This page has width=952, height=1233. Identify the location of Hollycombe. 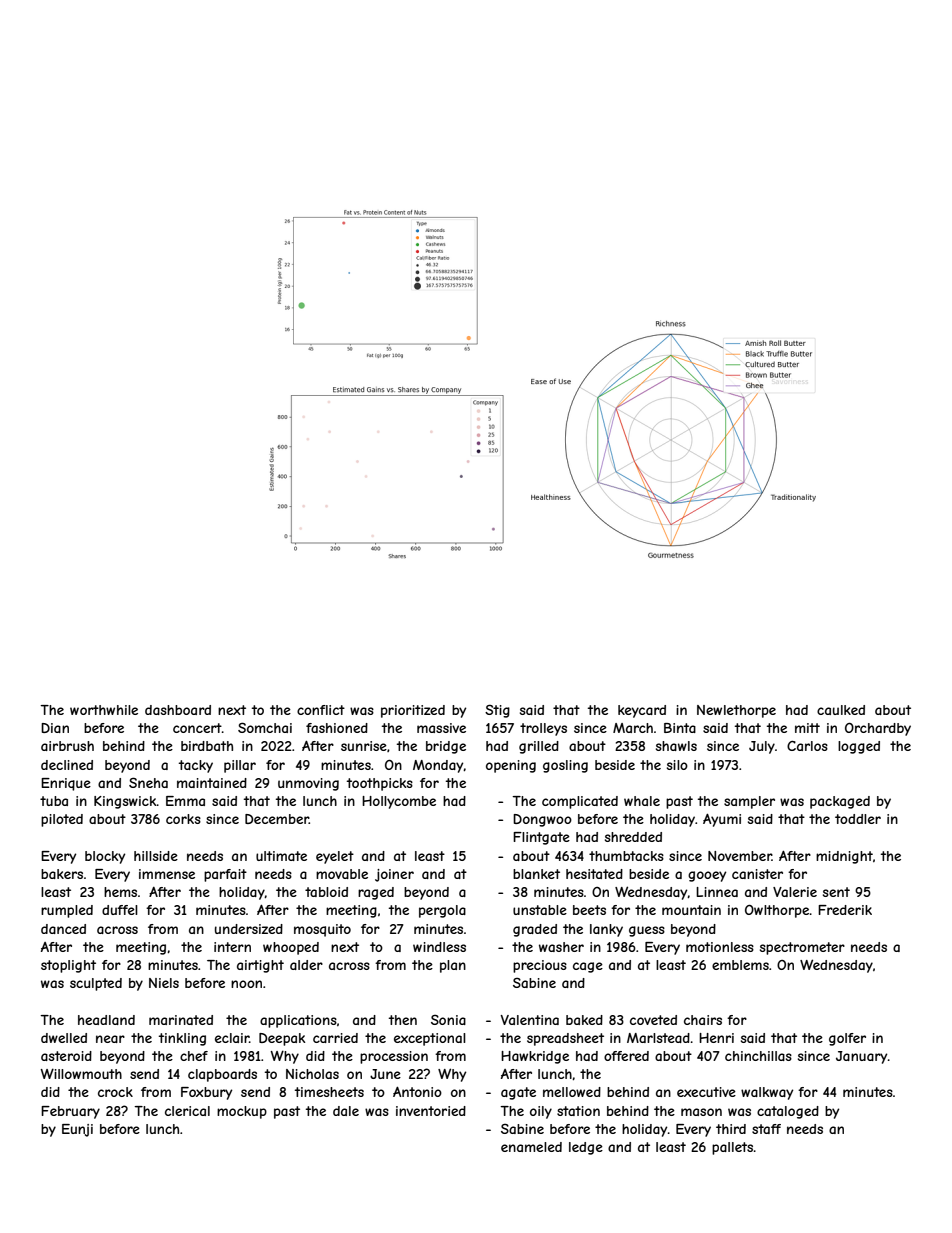
(399, 802).
